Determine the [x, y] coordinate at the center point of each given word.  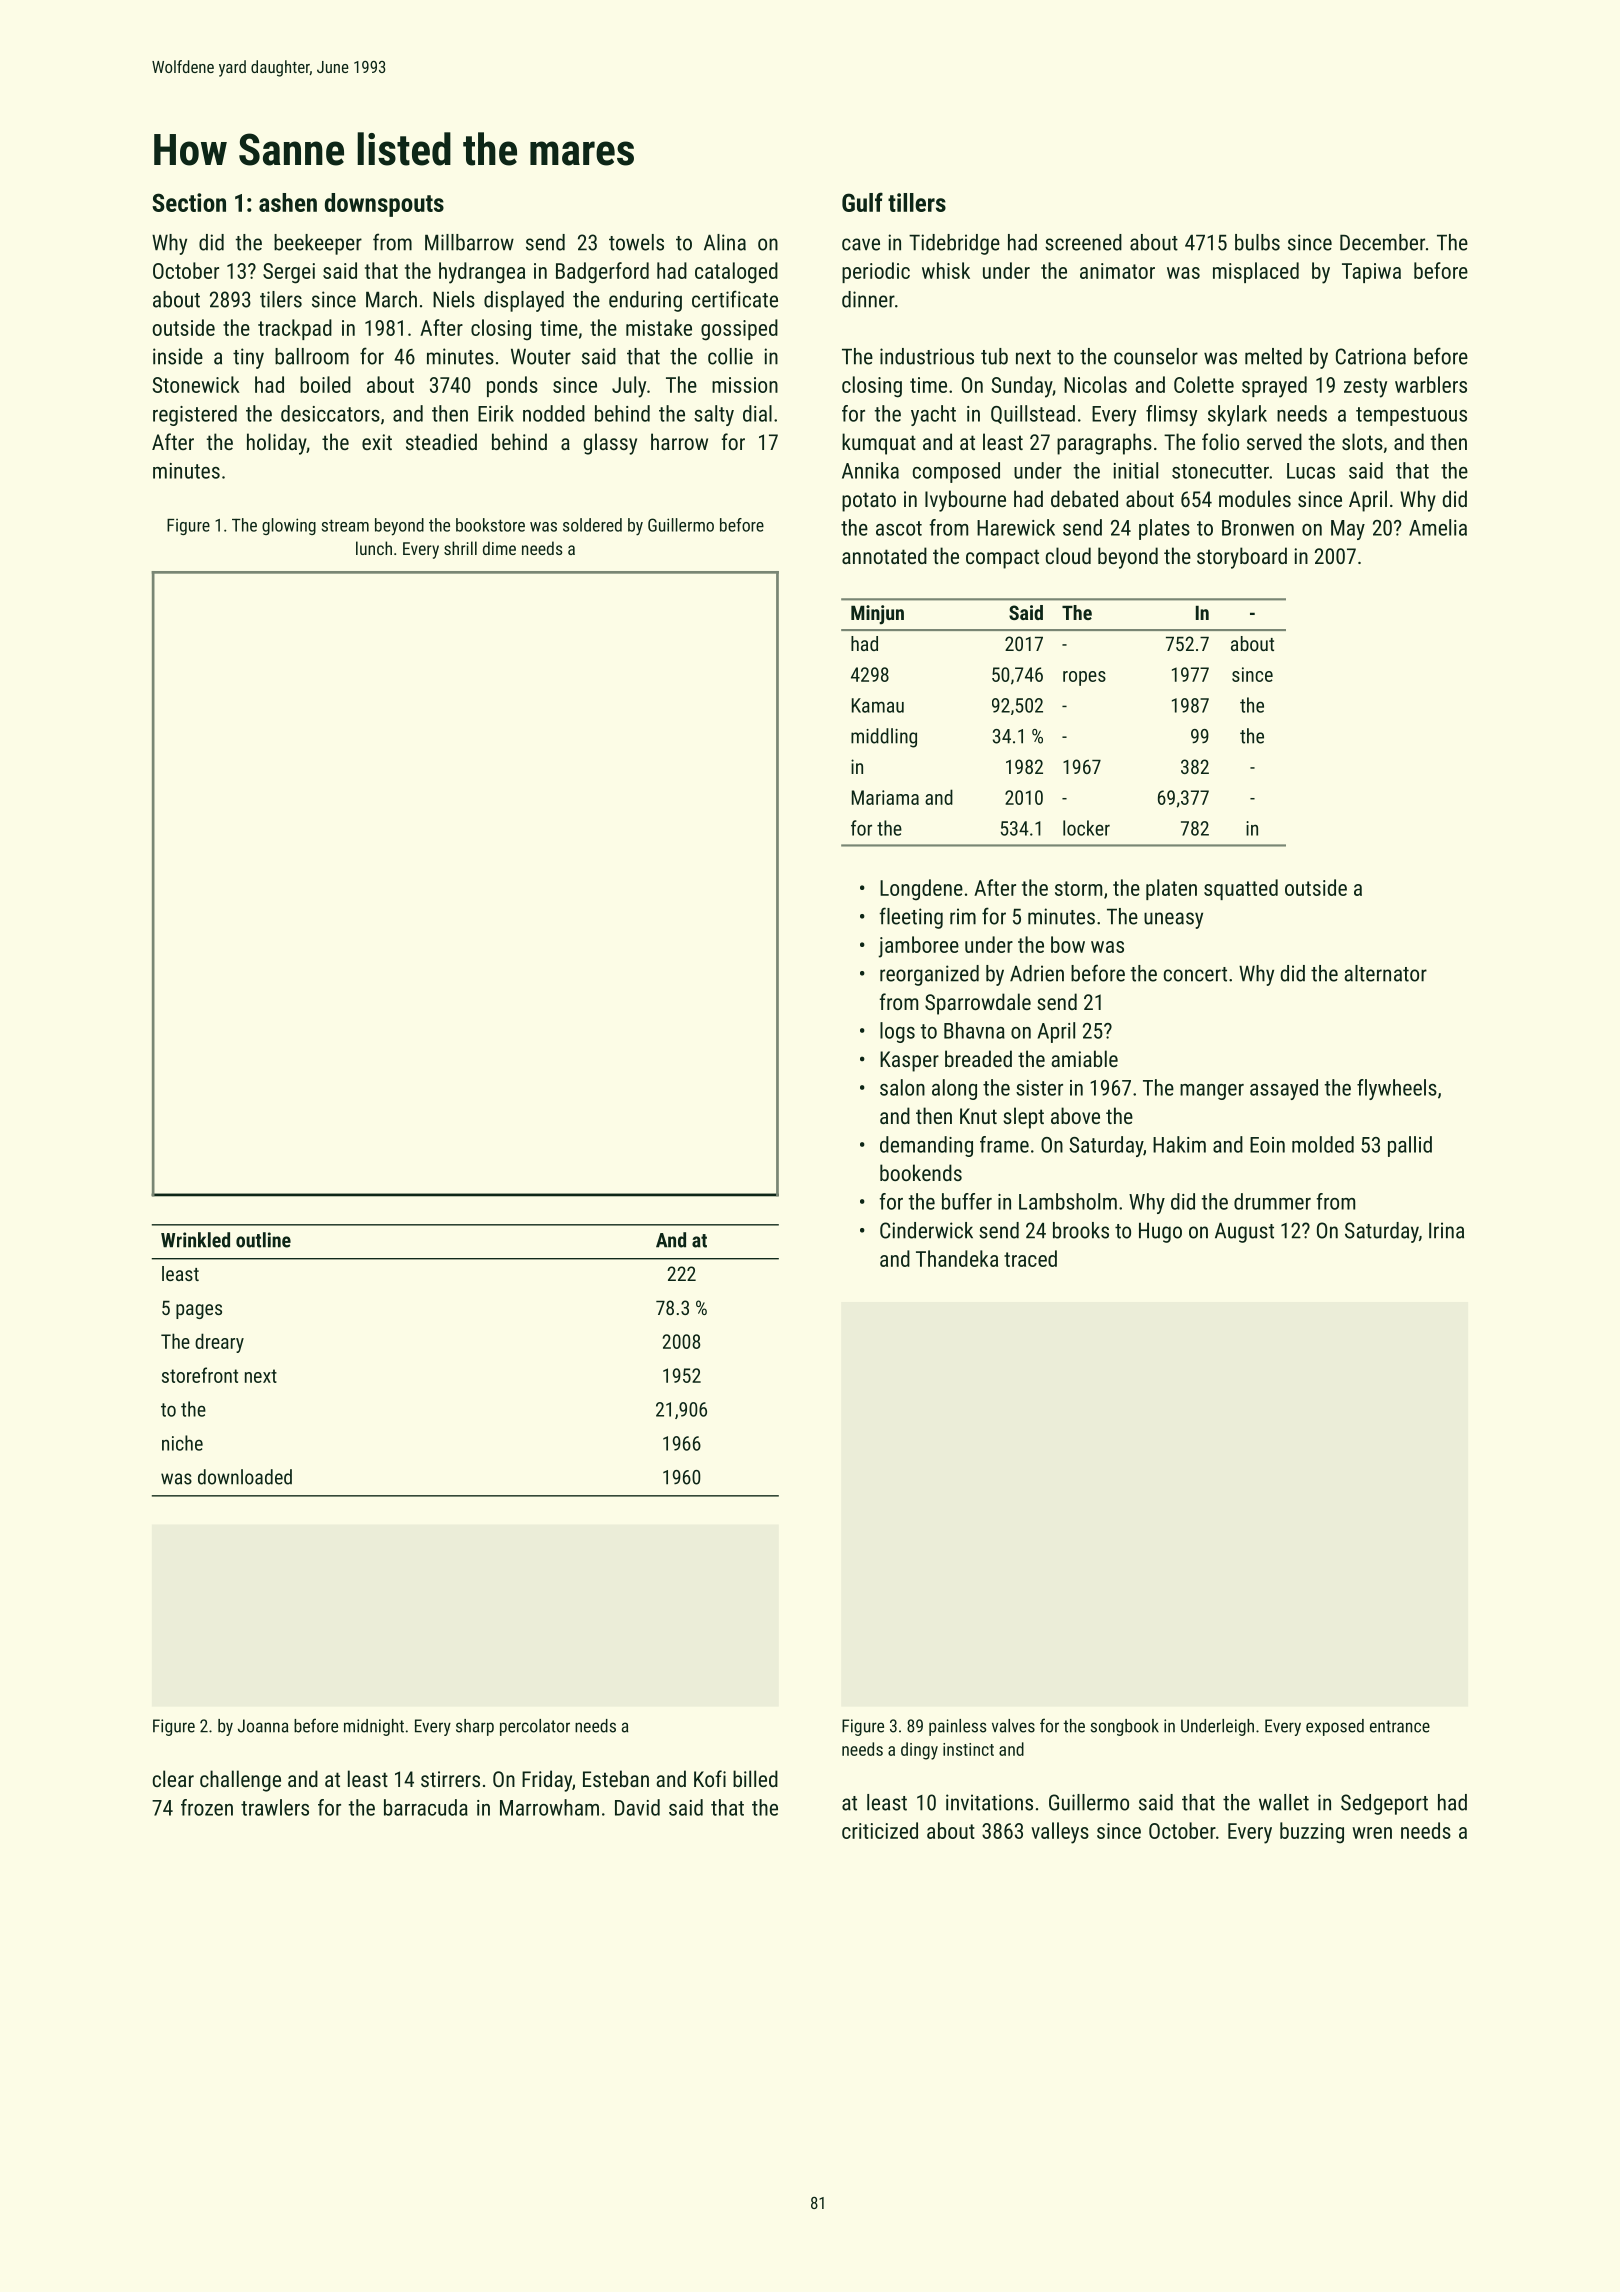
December [1382, 242]
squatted [1241, 889]
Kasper [909, 1061]
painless [958, 1727]
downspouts [384, 205]
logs [897, 1032]
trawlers [275, 1807]
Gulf [862, 202]
